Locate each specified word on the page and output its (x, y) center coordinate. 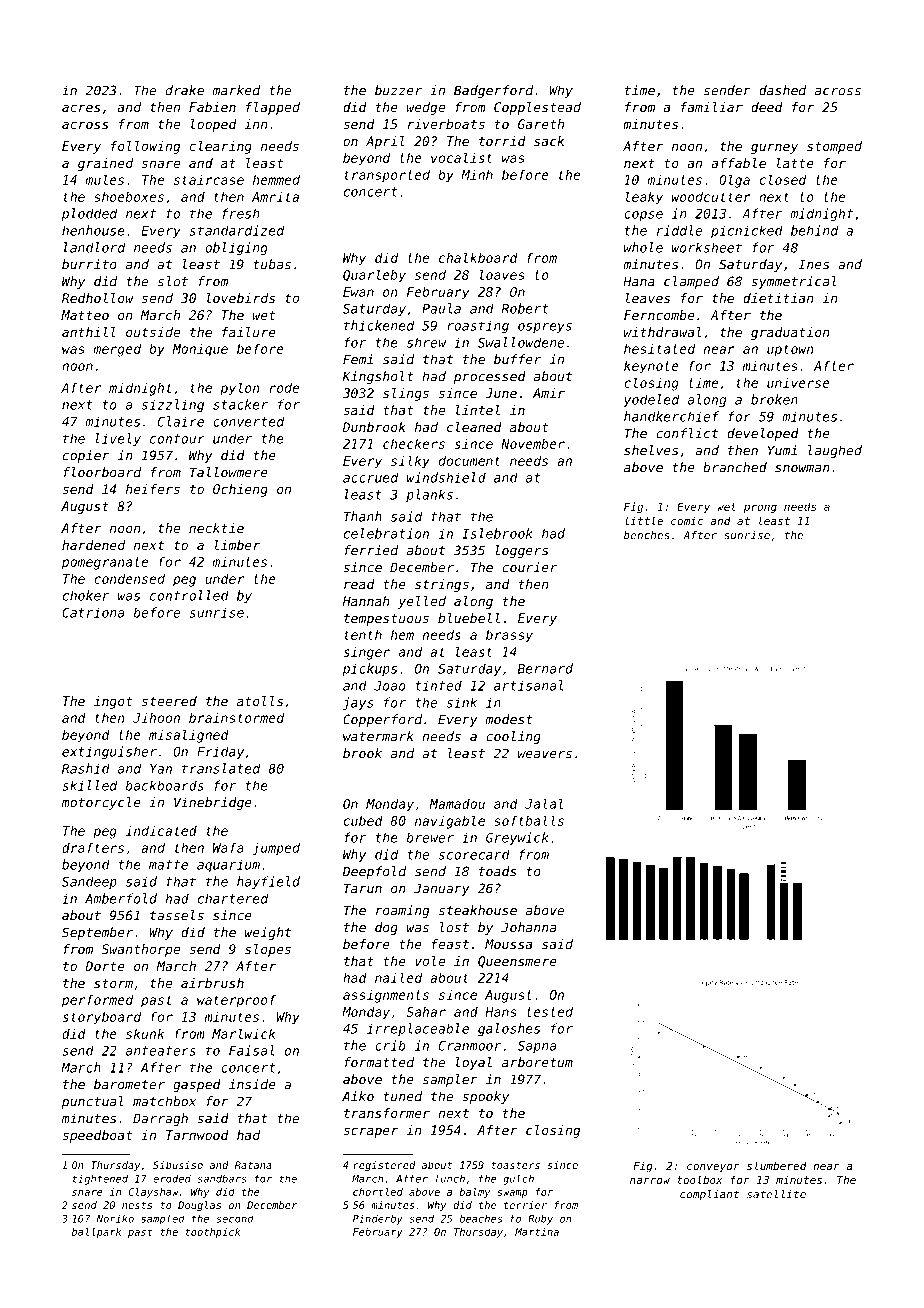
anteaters (161, 1051)
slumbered (777, 1165)
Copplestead (537, 108)
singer (366, 653)
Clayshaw (153, 1193)
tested (550, 1011)
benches (647, 535)
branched (735, 467)
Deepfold (374, 872)
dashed (782, 90)
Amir (549, 393)
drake (185, 90)
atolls (260, 701)
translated (221, 768)
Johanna (528, 927)
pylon (240, 389)
